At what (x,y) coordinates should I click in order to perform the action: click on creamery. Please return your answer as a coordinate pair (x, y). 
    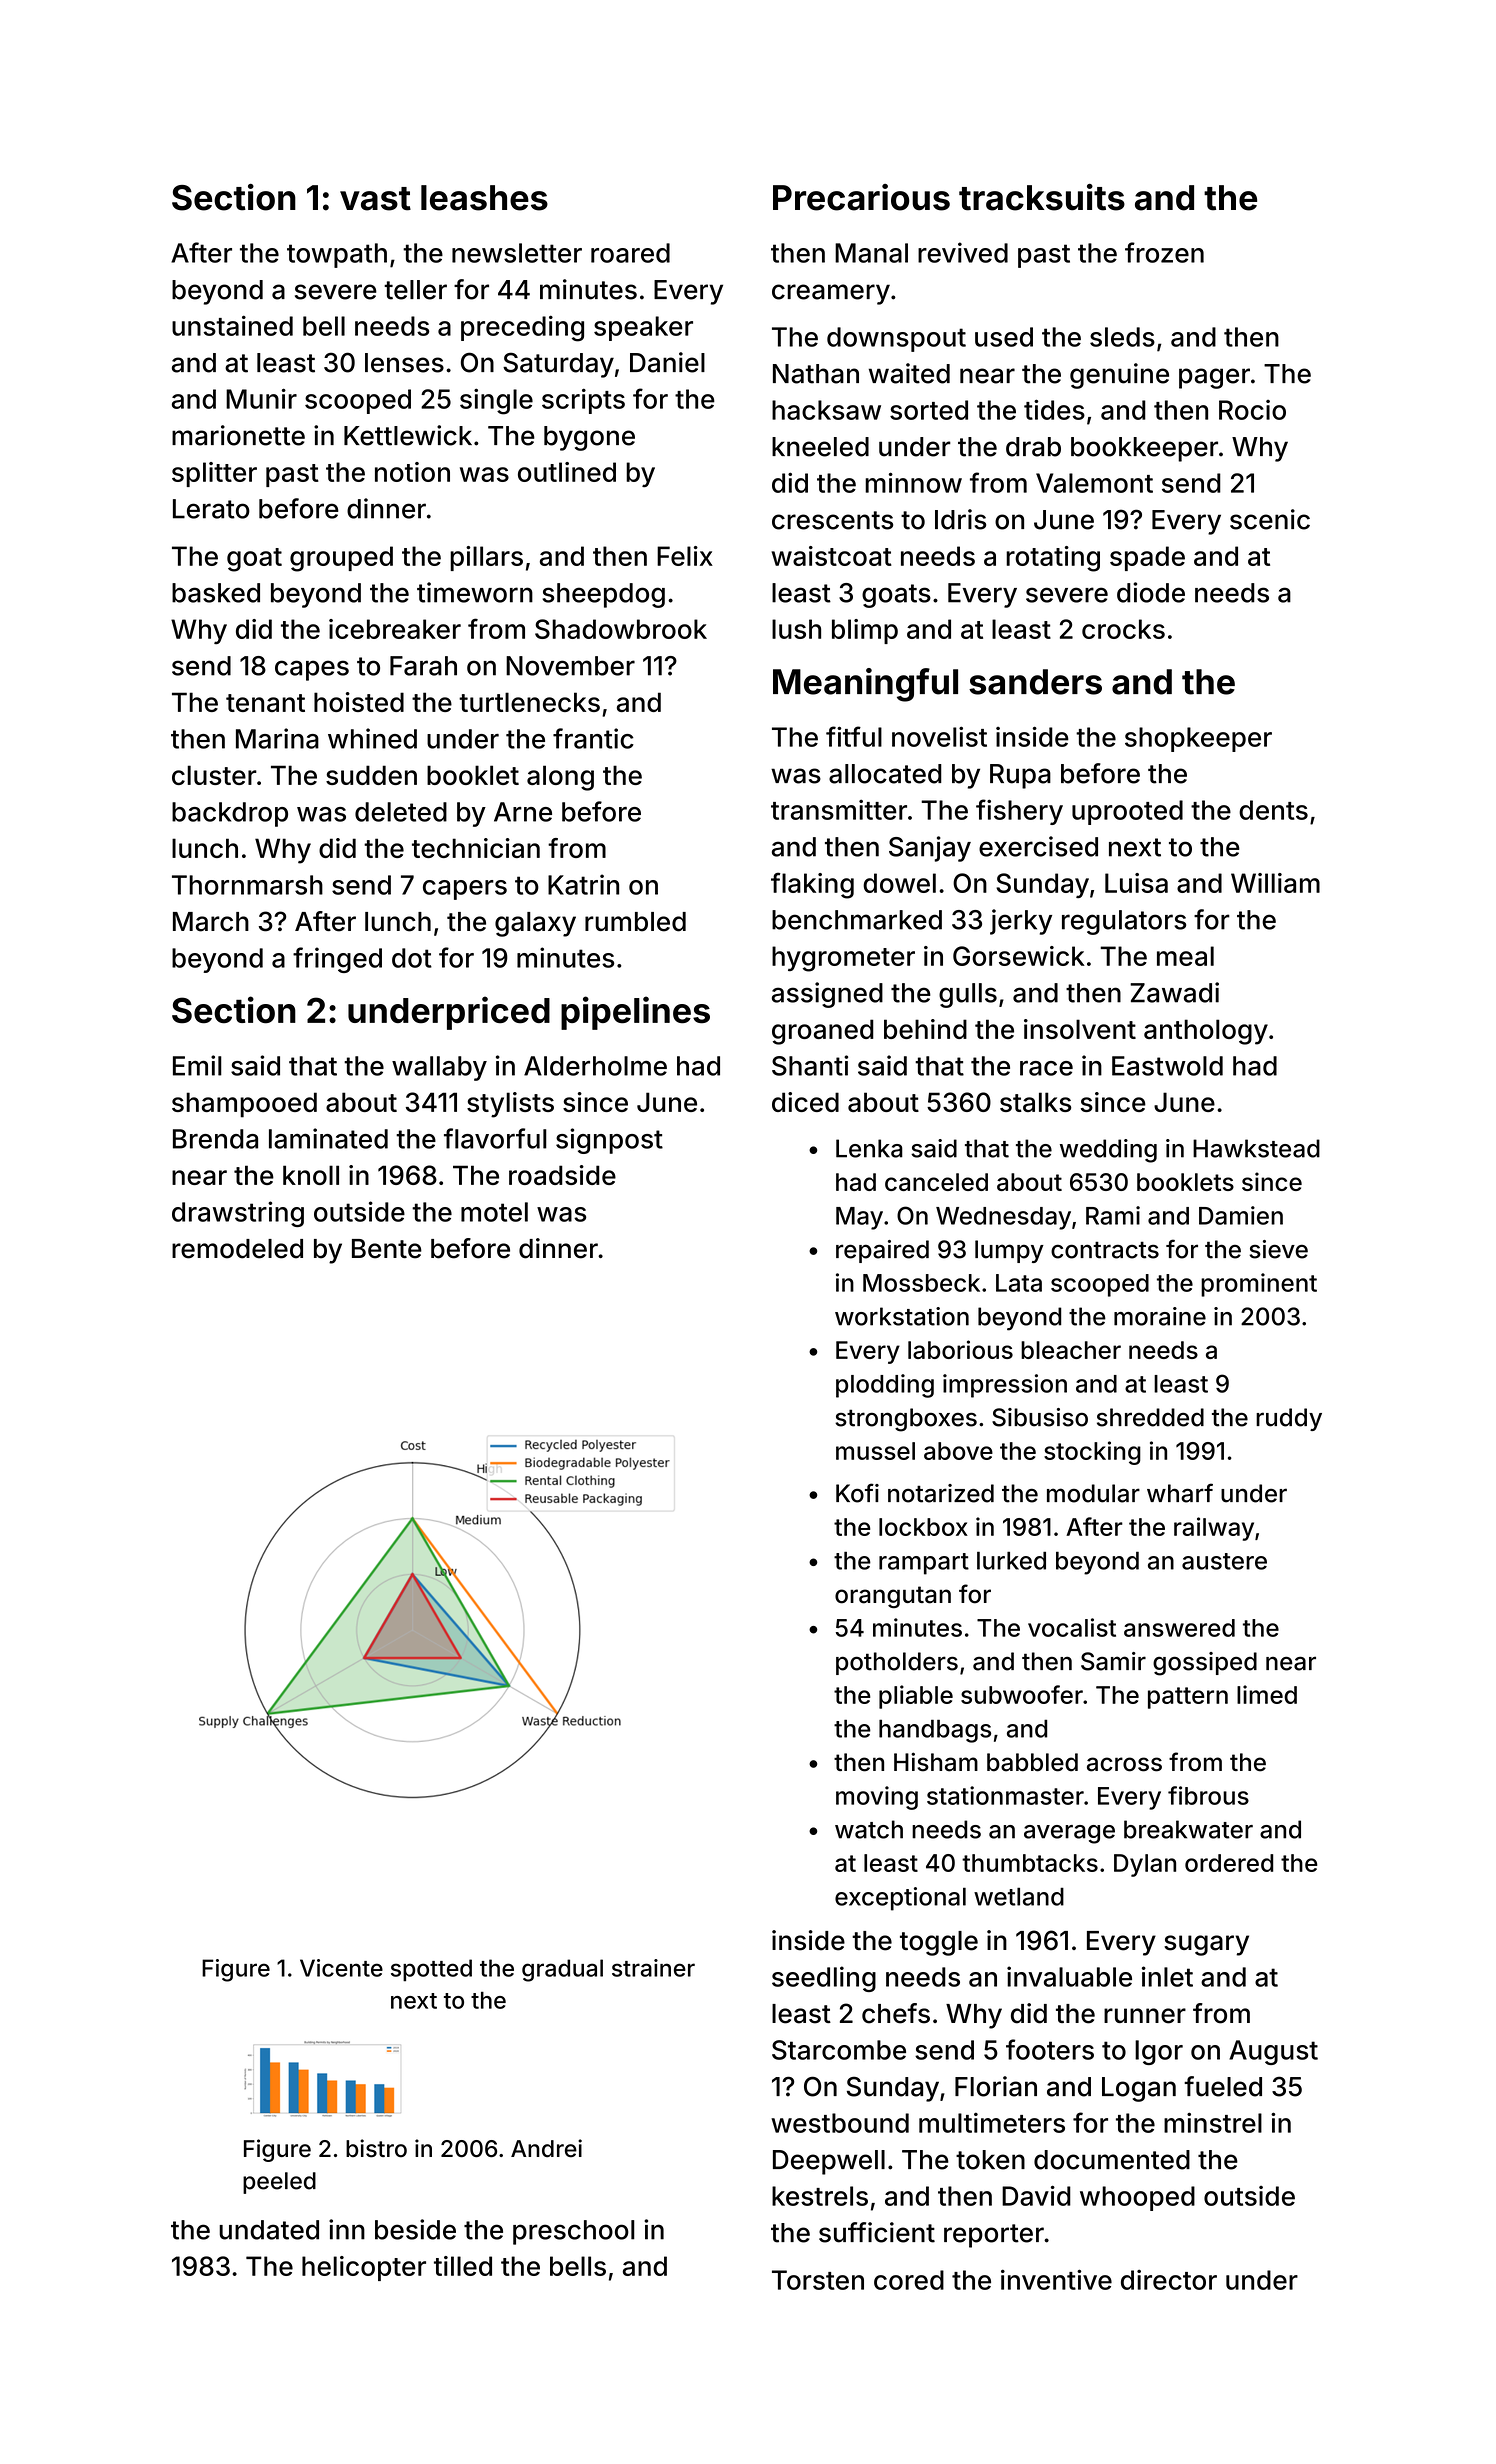
    Looking at the image, I should click on (831, 294).
